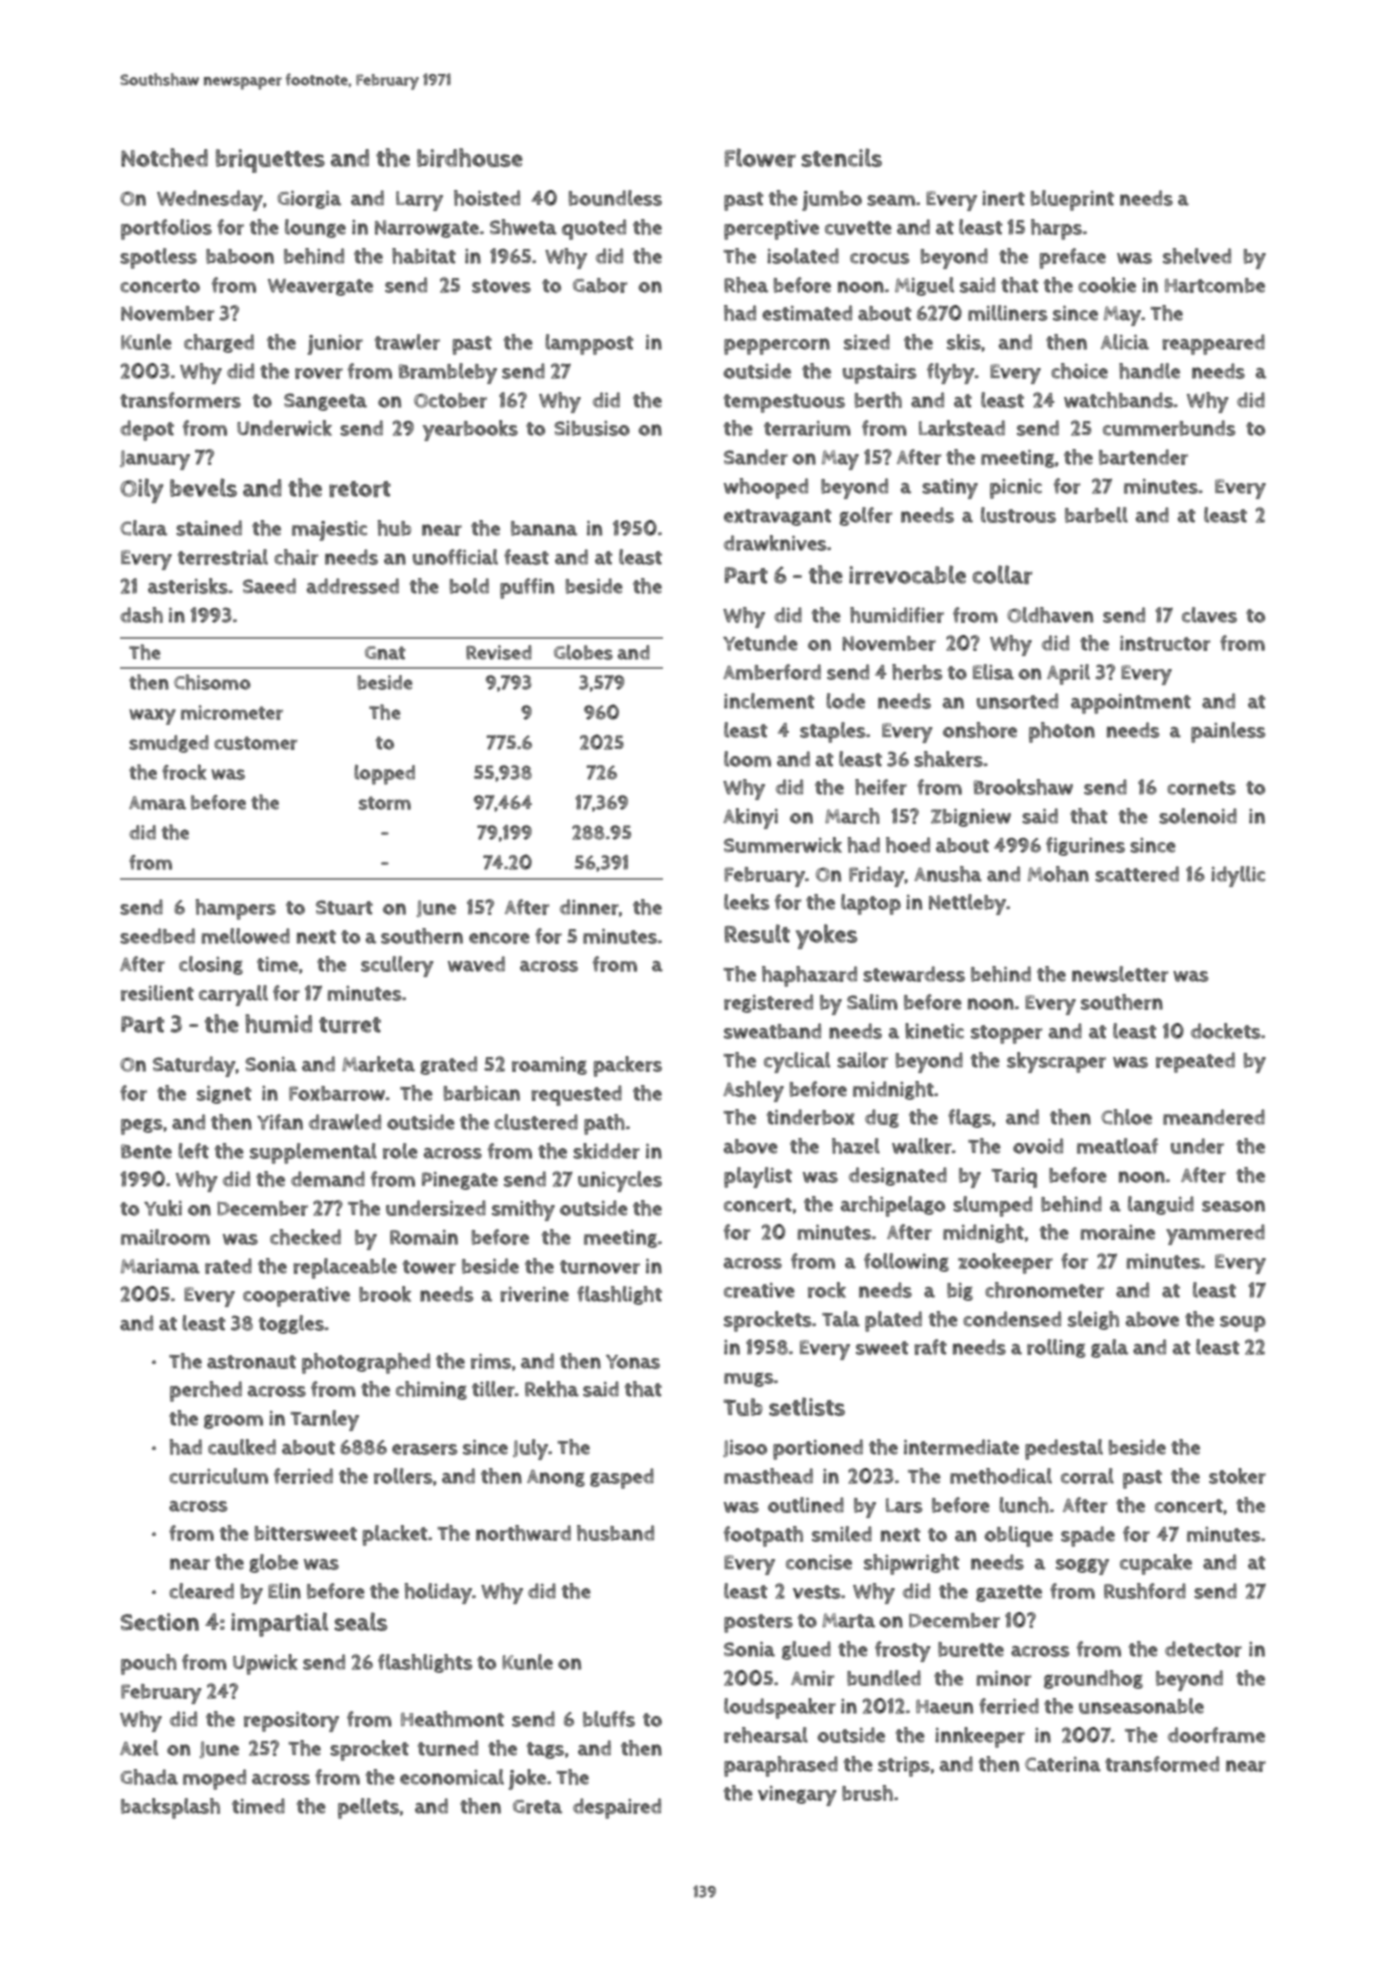 The width and height of the image is (1386, 1969). Describe the element at coordinates (759, 1290) in the image. I see `creative` at that location.
